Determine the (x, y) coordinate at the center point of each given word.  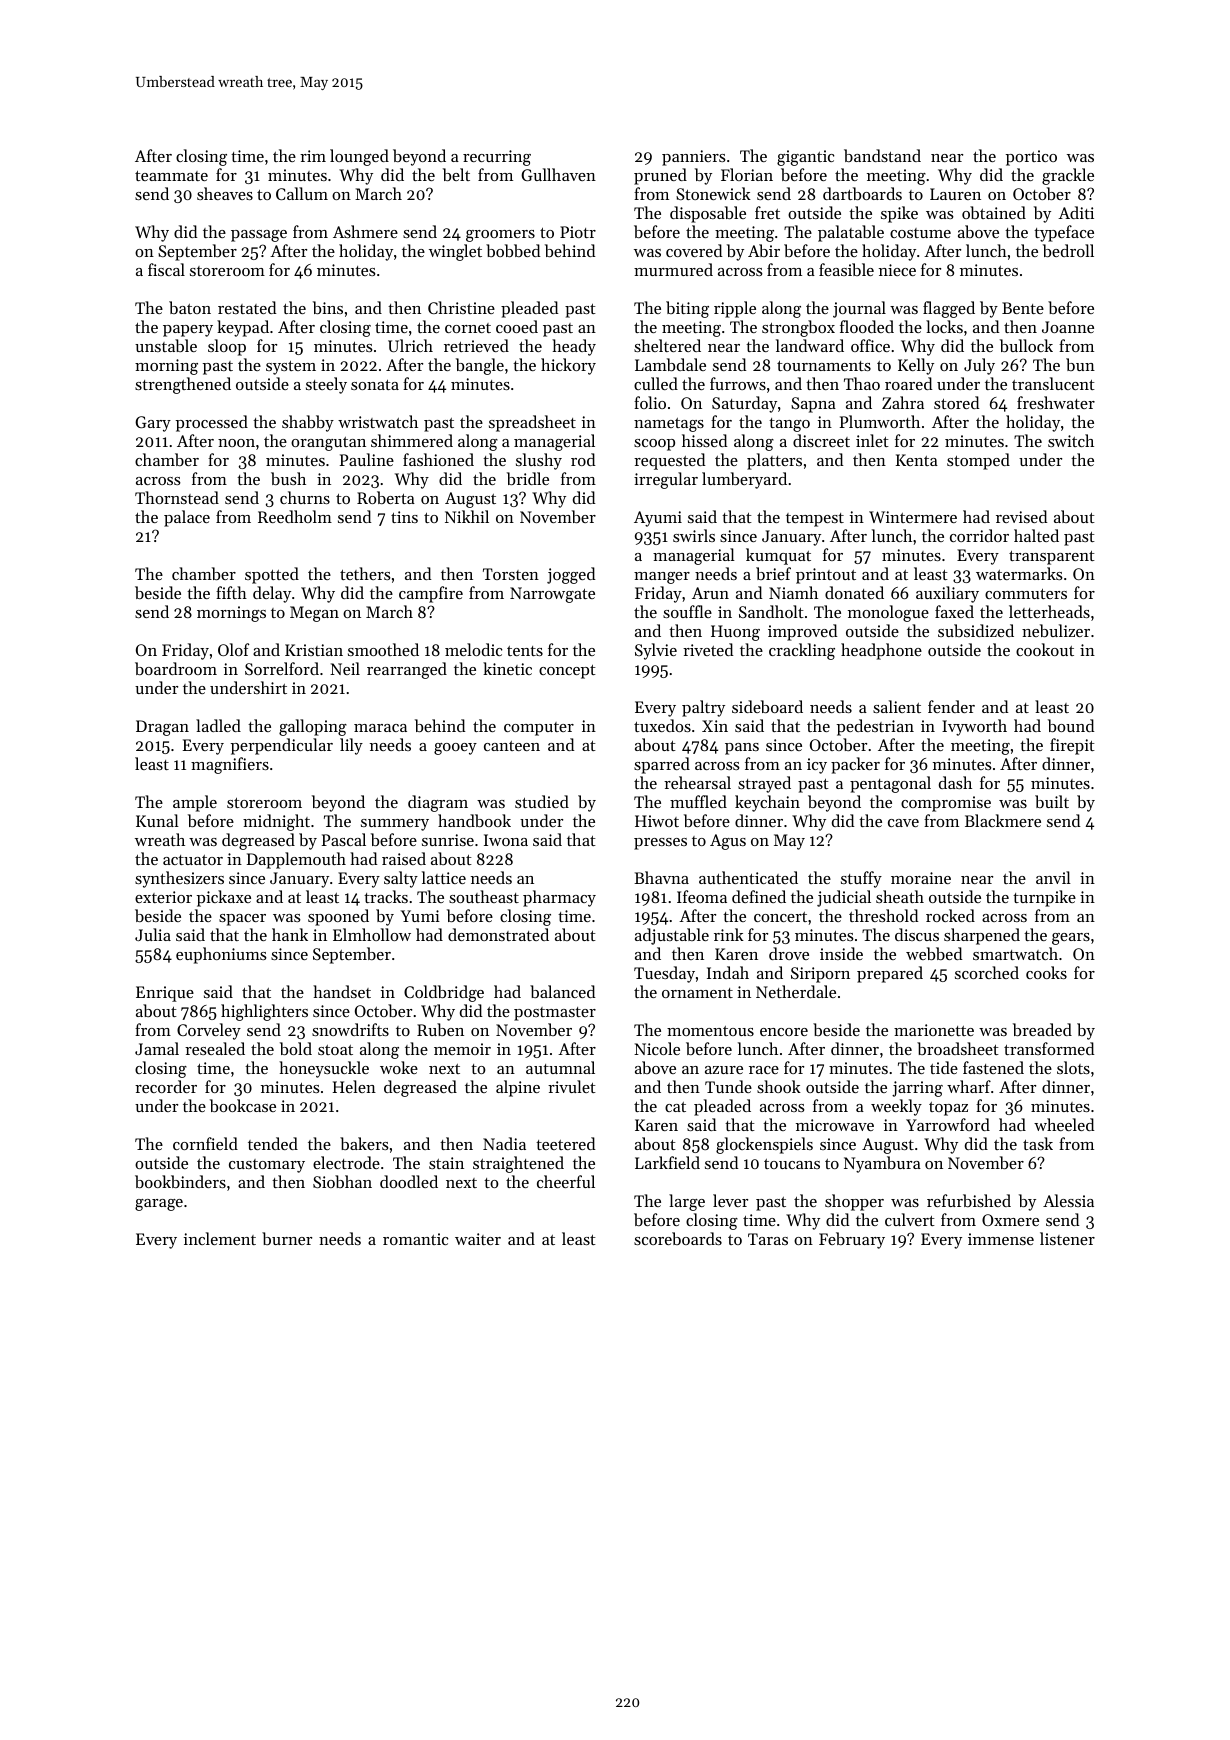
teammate (171, 176)
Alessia (1068, 1200)
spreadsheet (532, 423)
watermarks (1019, 573)
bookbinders (180, 1181)
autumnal (560, 1067)
